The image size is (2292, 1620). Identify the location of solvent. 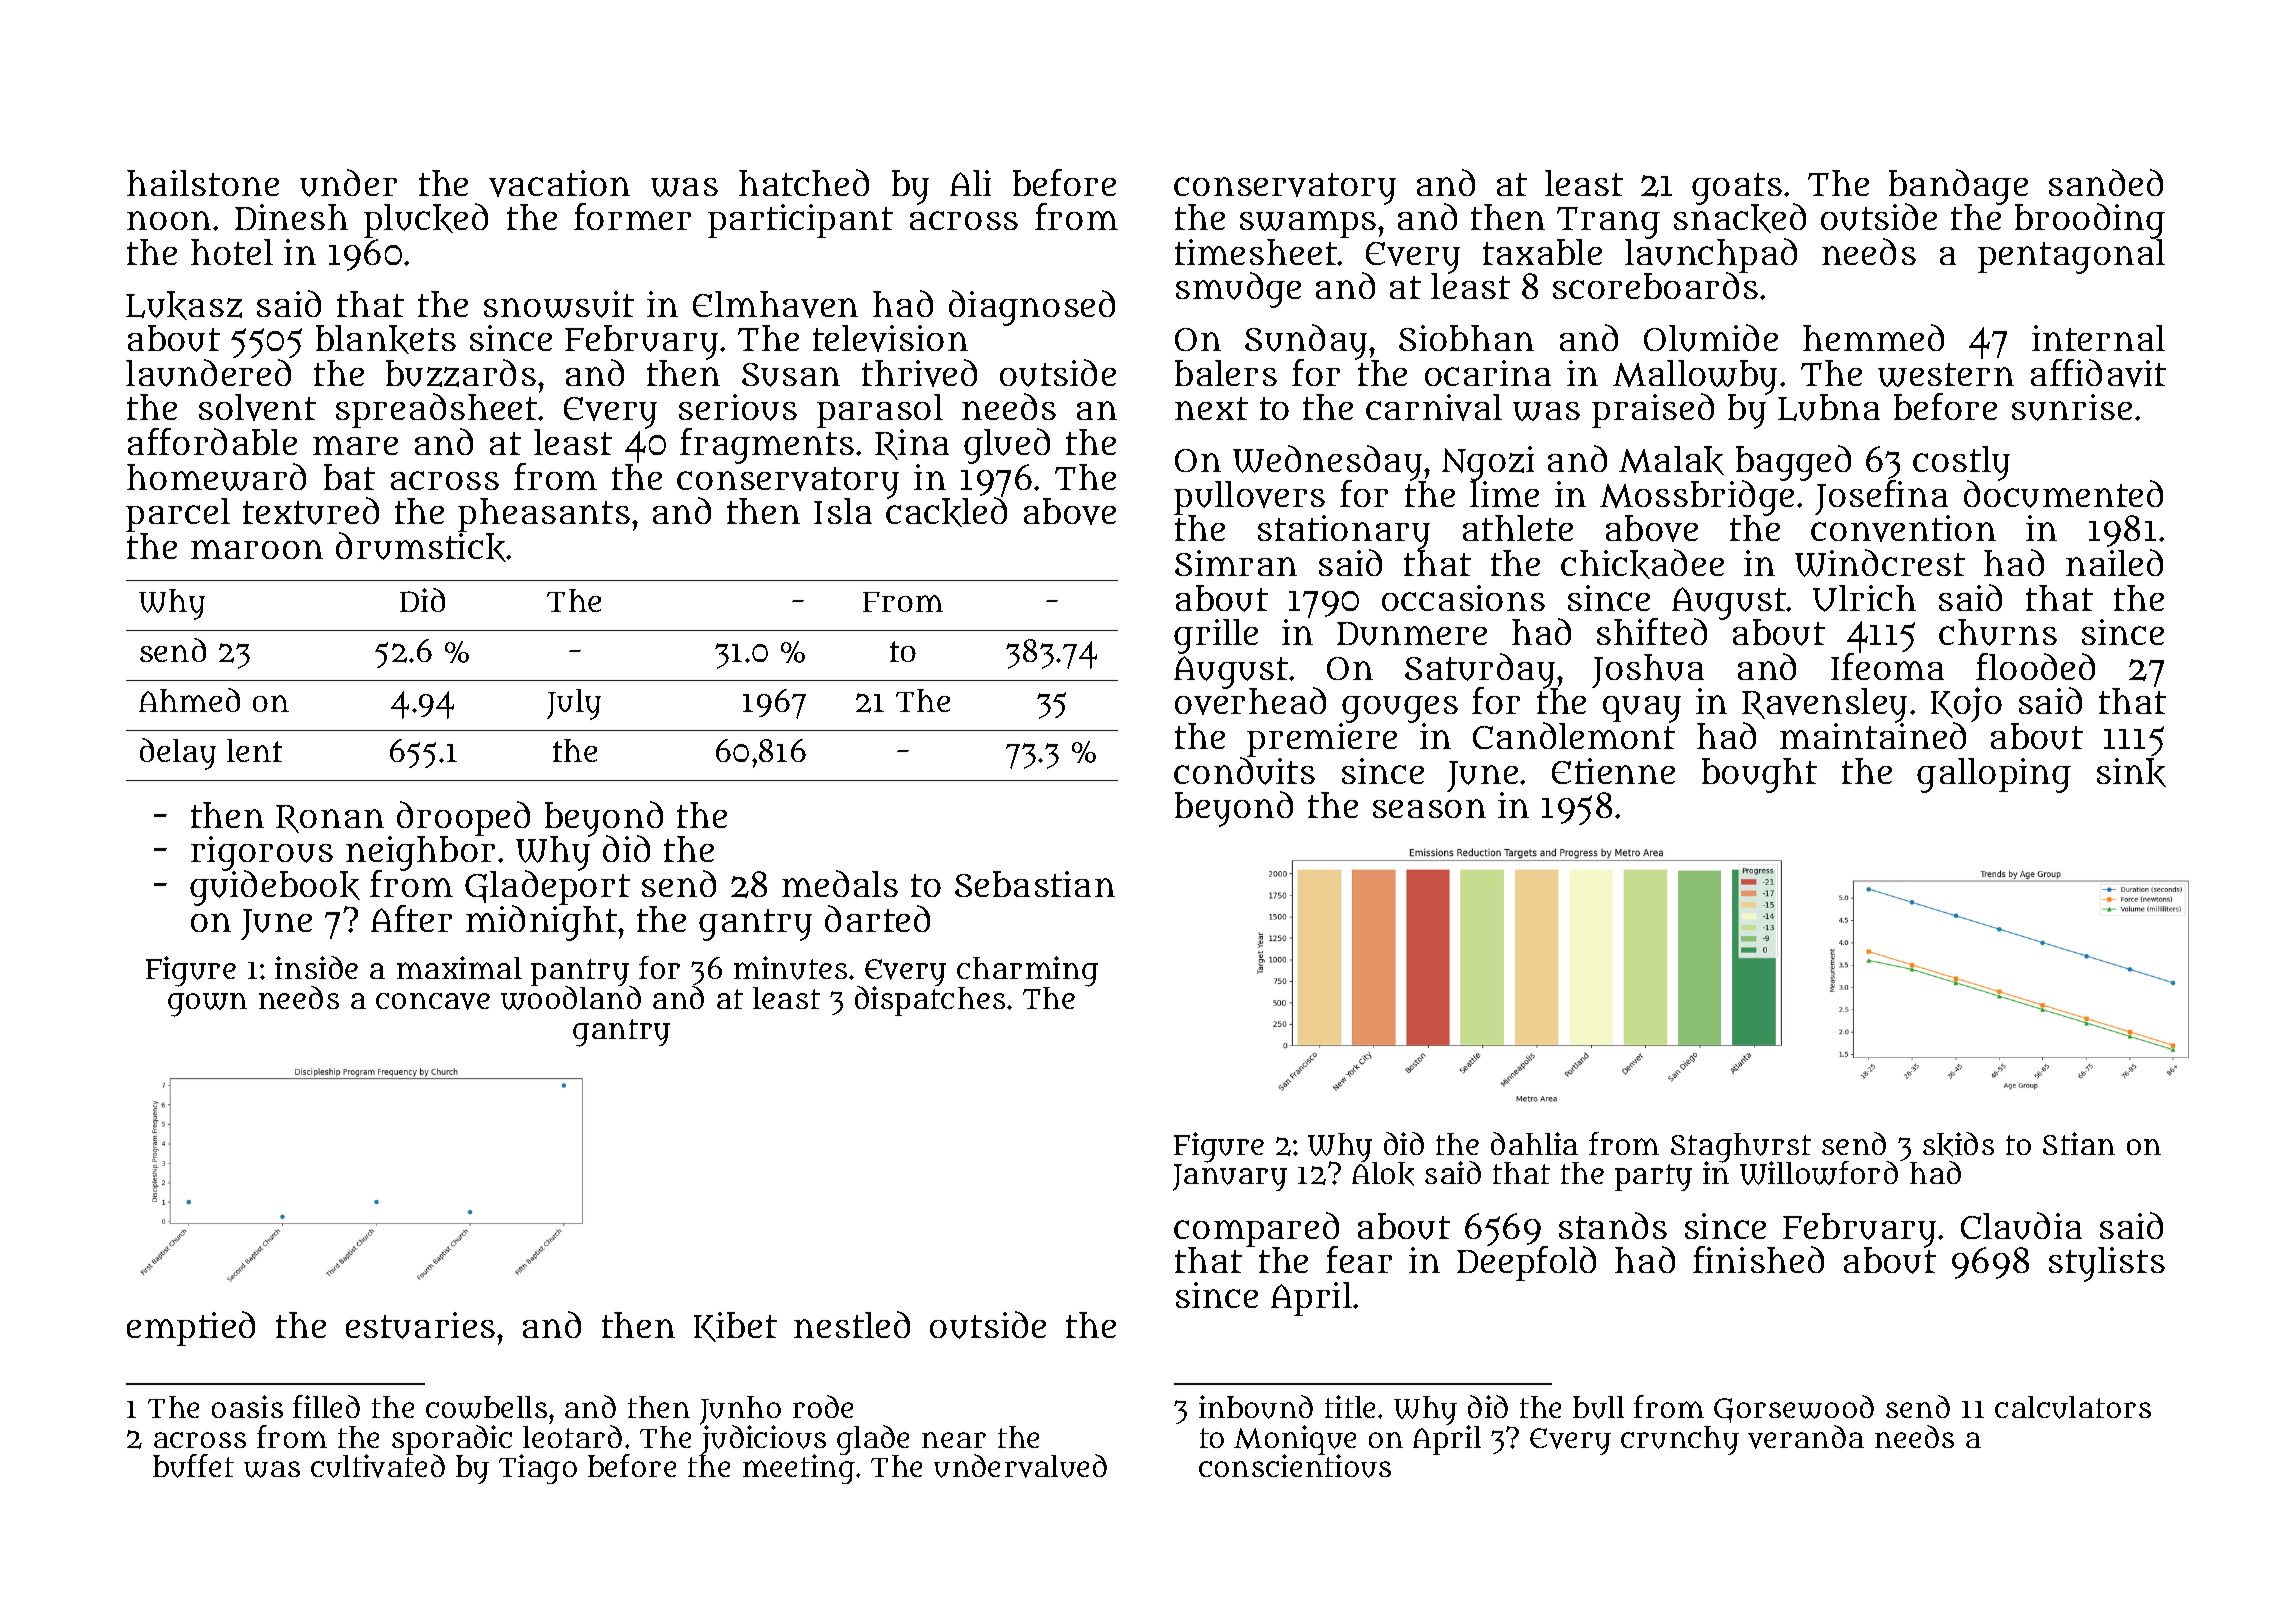
(257, 407).
